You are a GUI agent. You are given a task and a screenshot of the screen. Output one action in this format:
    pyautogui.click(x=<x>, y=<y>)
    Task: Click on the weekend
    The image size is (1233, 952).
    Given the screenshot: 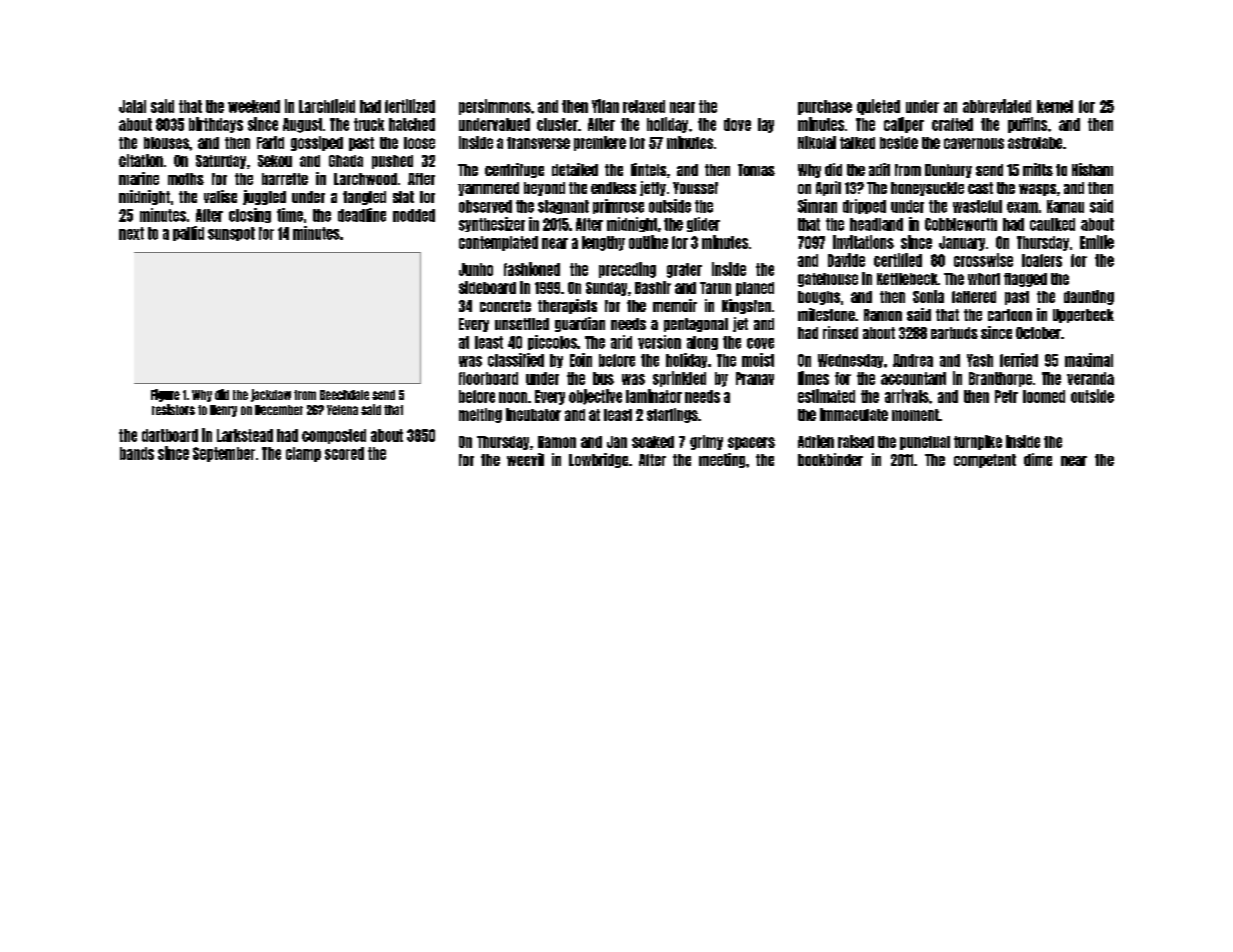 What is the action you would take?
    pyautogui.click(x=254, y=106)
